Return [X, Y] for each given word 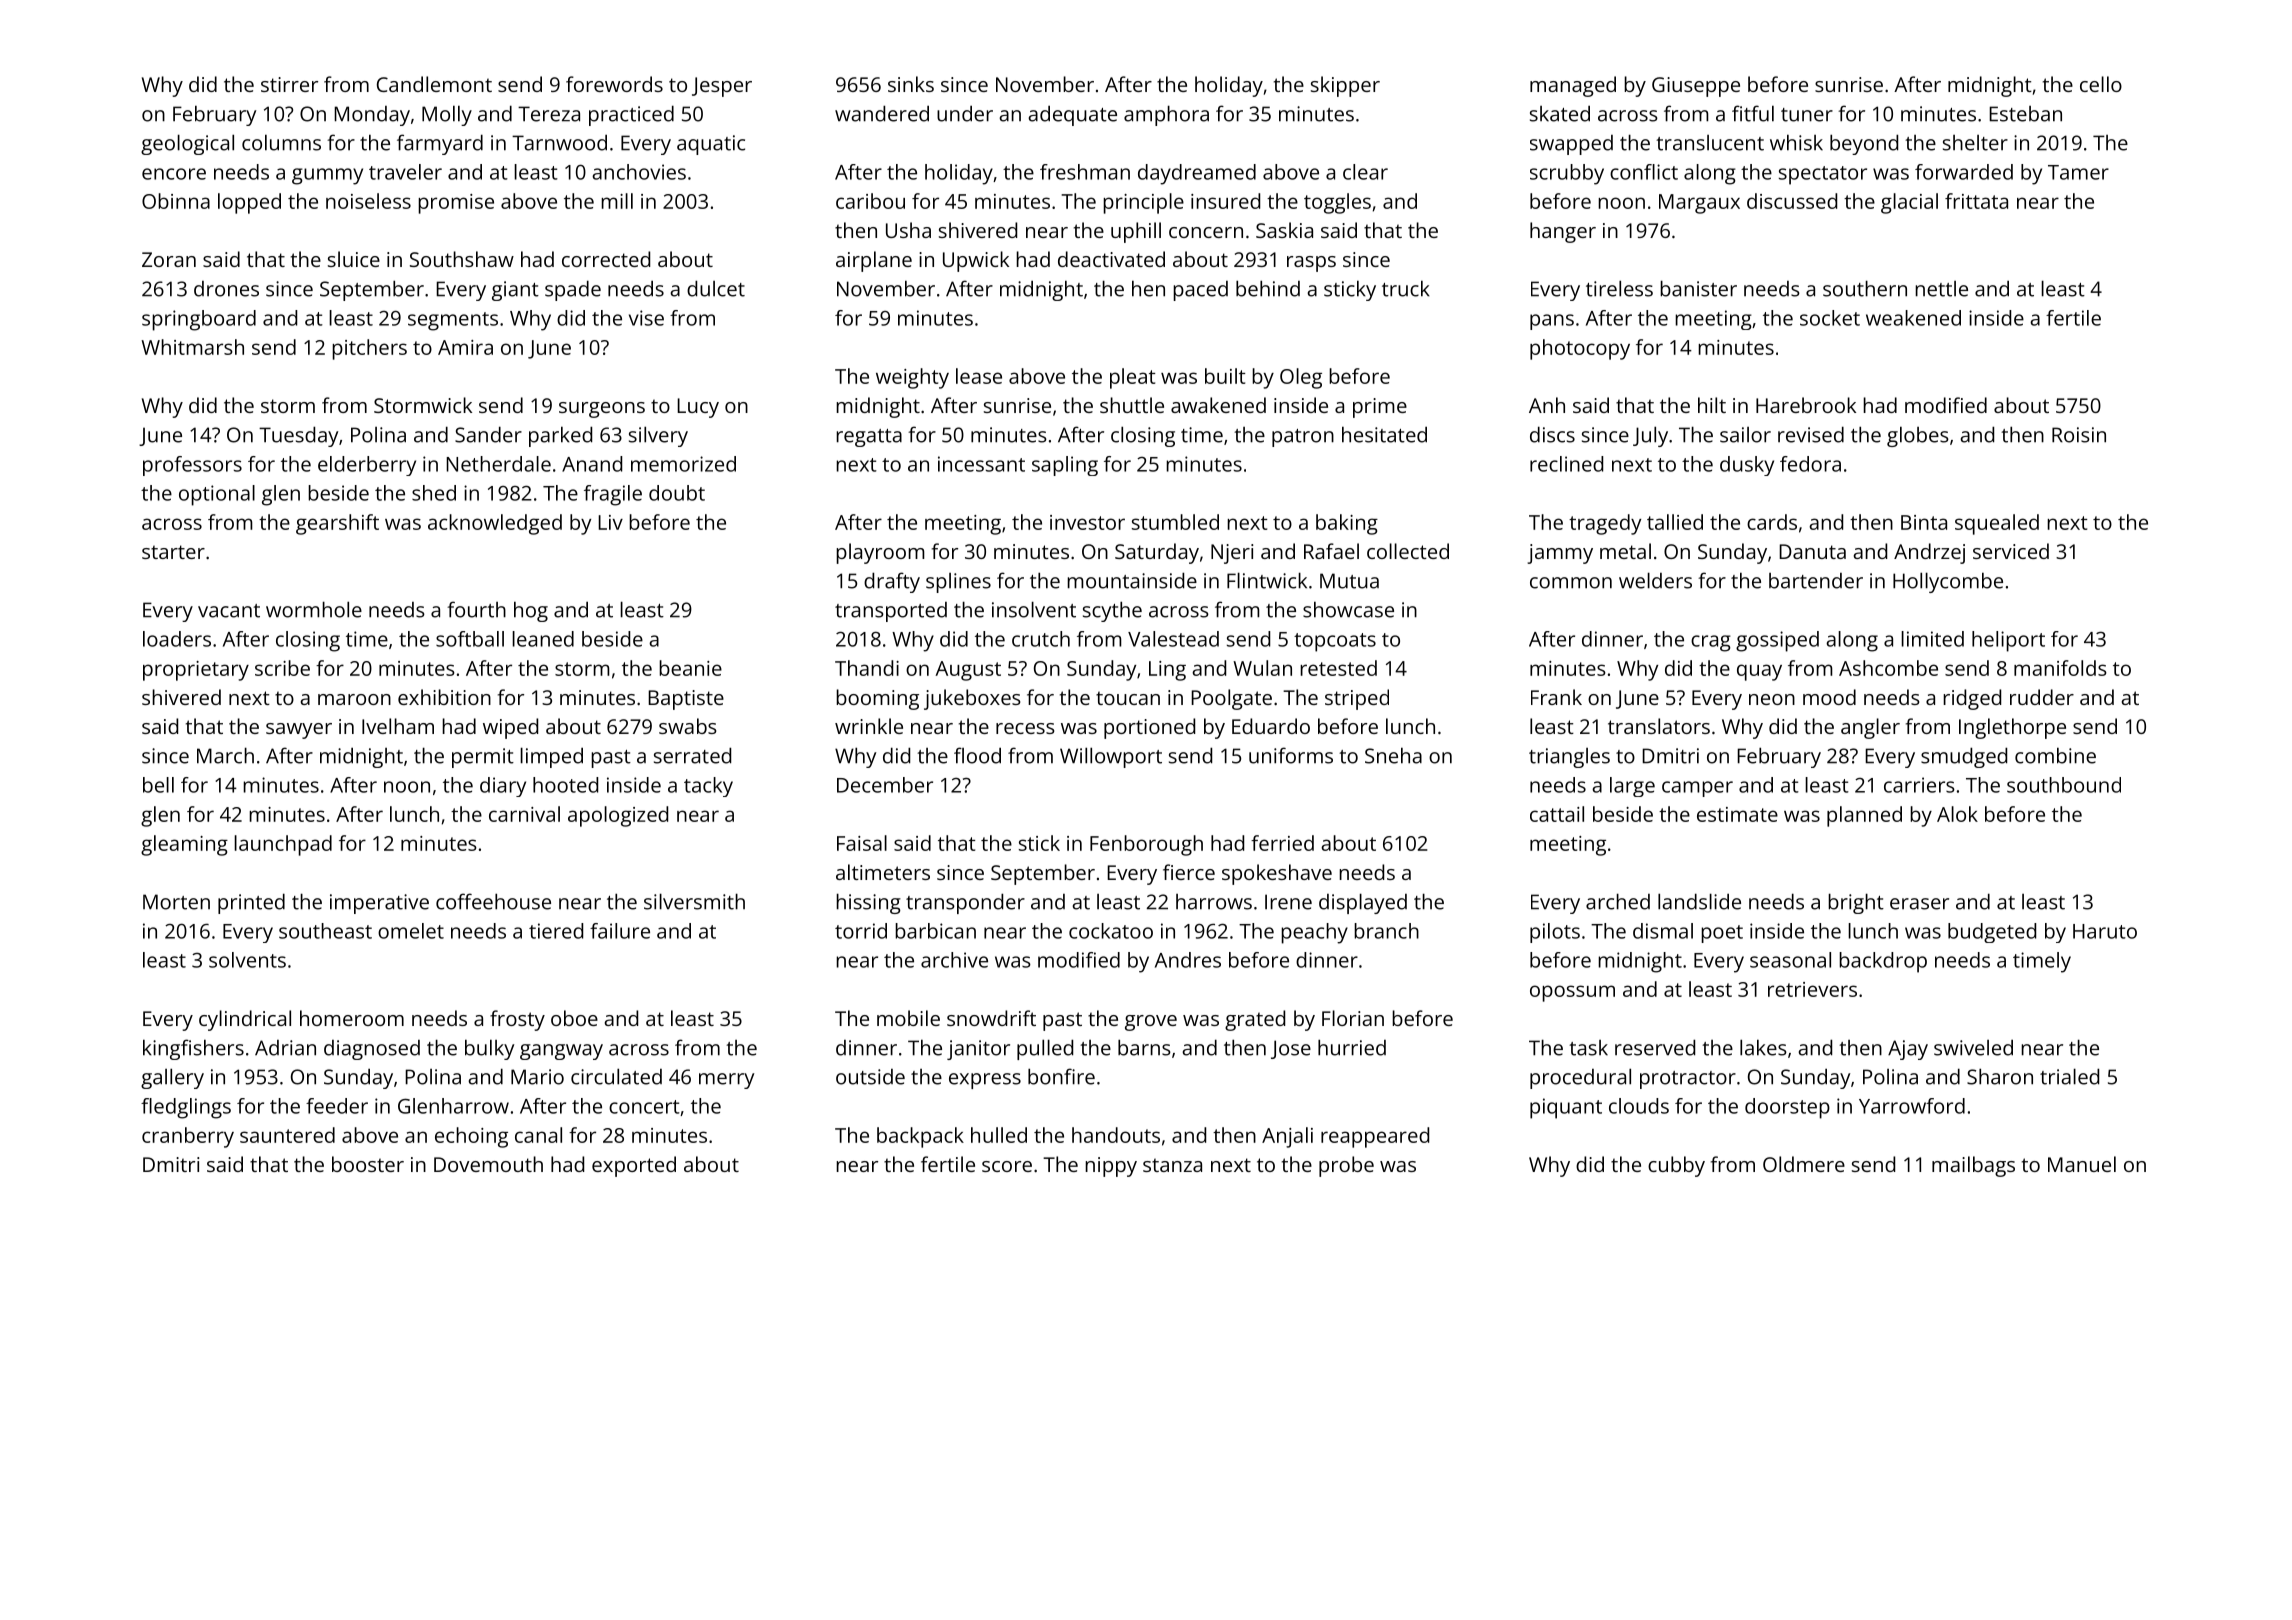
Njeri [1232, 554]
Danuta [1812, 551]
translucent [1710, 143]
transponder [965, 903]
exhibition [444, 697]
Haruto [2105, 931]
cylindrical [245, 1020]
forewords [614, 84]
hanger [1563, 232]
